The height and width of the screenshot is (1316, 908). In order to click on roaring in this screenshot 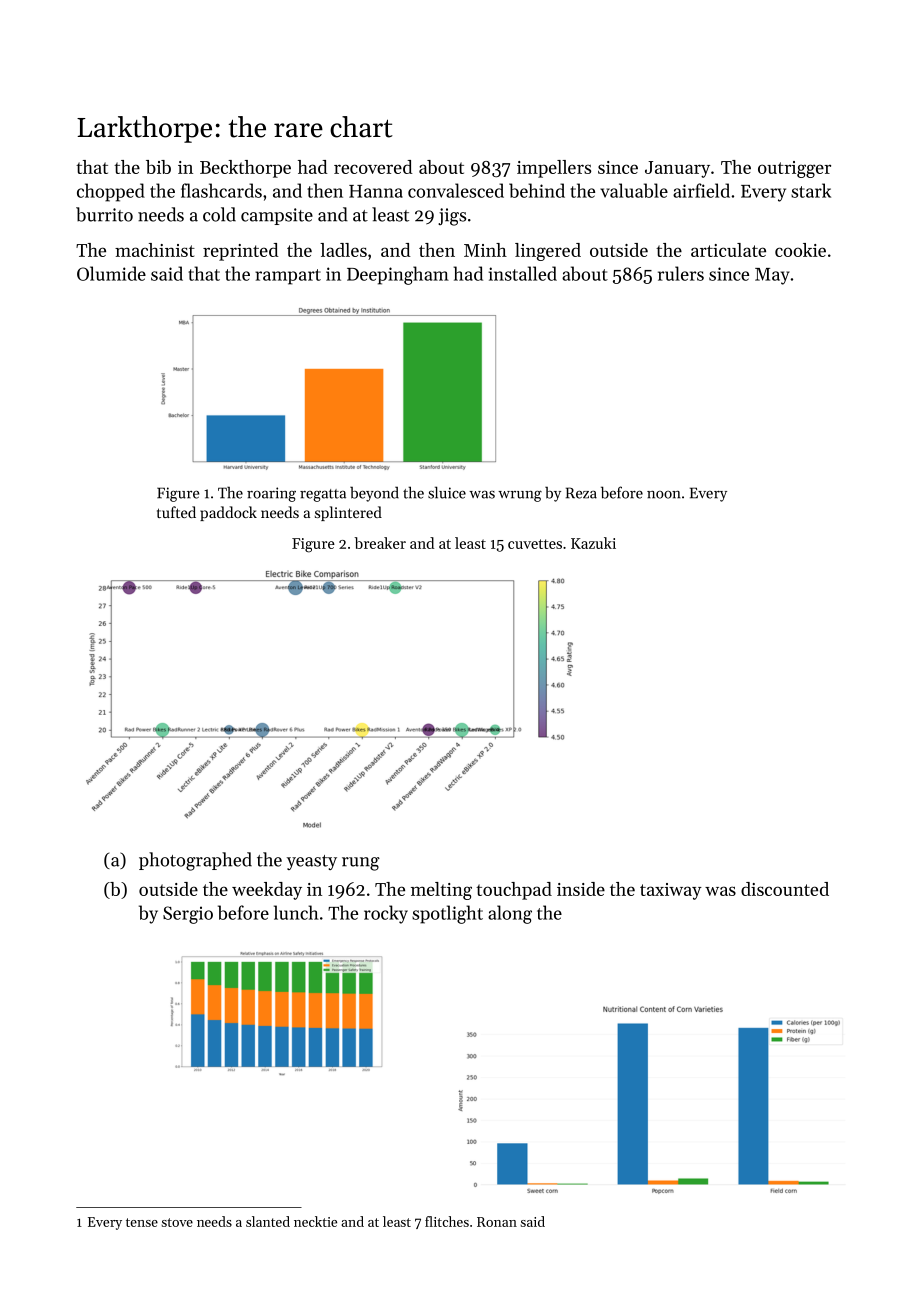, I will do `click(271, 494)`.
